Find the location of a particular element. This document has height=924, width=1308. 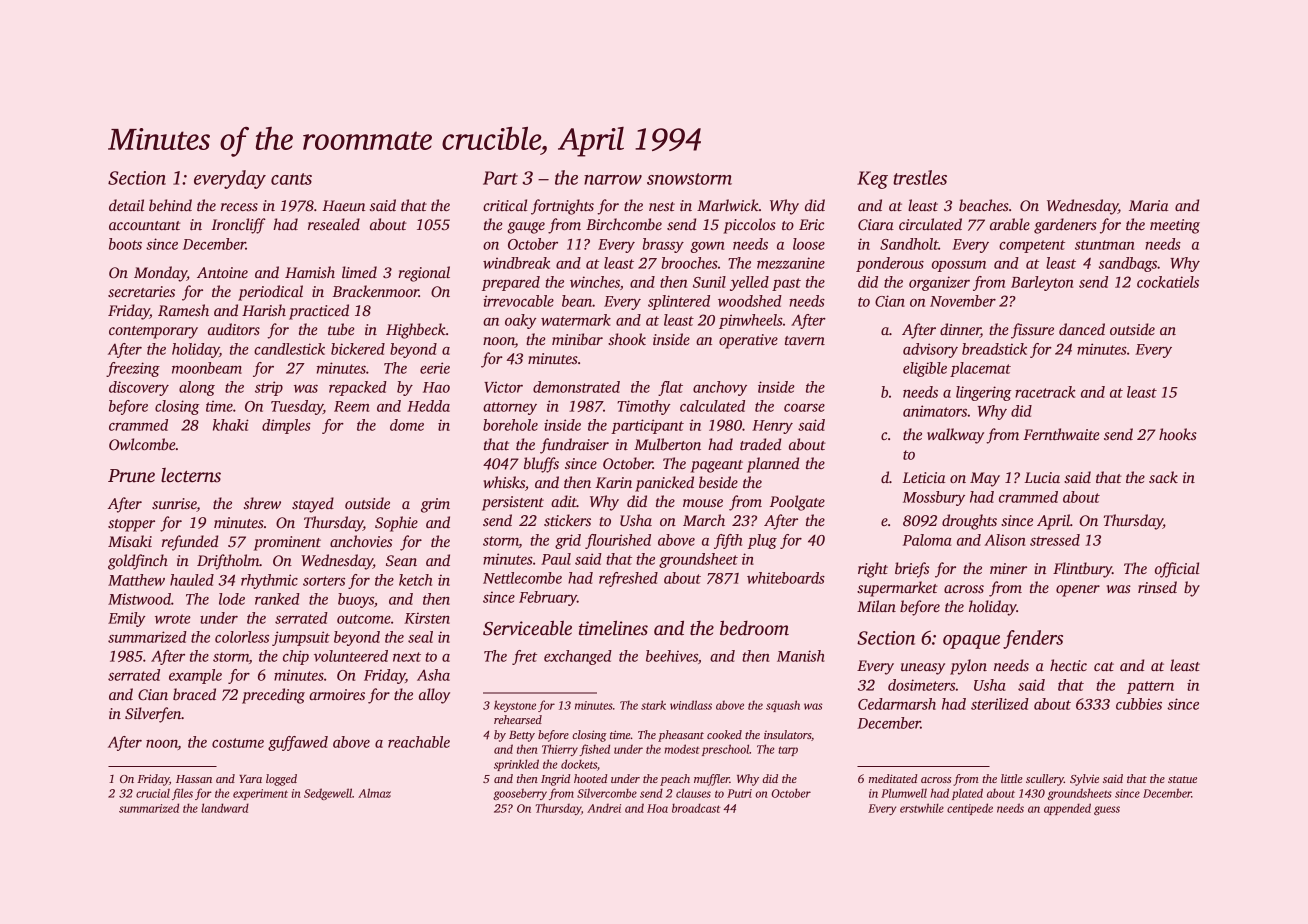

narrow is located at coordinates (613, 180).
